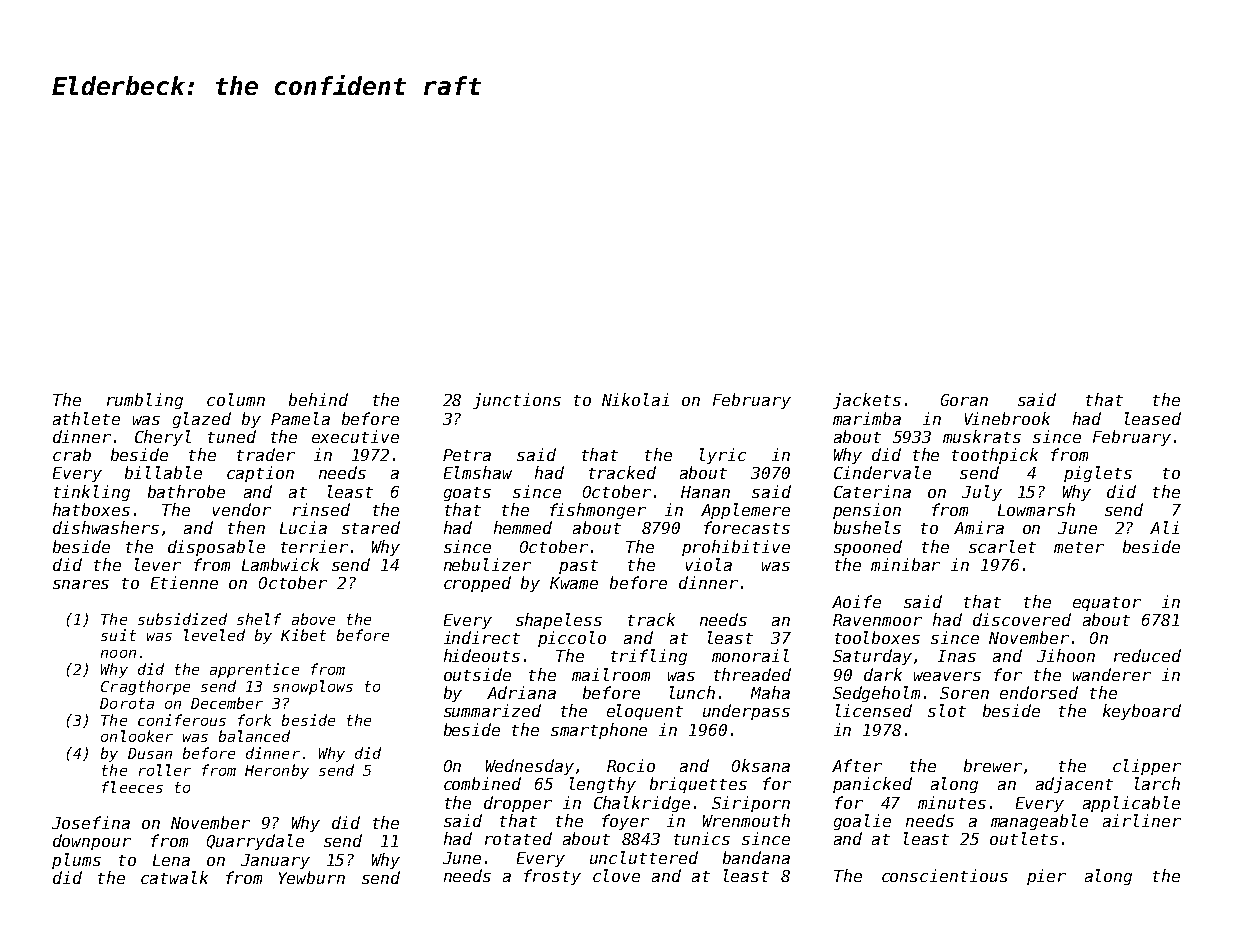 Image resolution: width=1233 pixels, height=952 pixels. Describe the element at coordinates (518, 804) in the screenshot. I see `dropper` at that location.
